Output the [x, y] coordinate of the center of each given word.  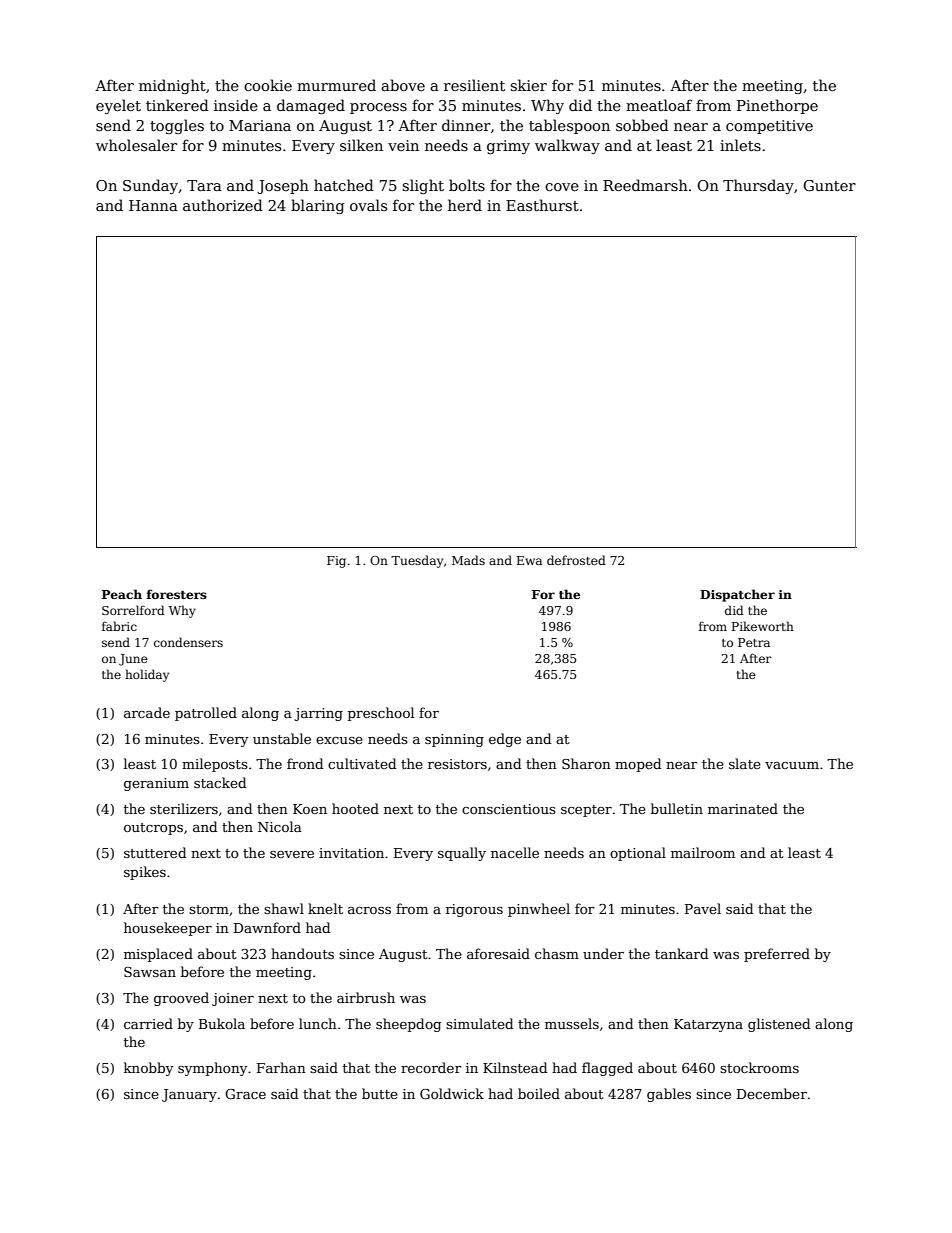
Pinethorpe [777, 106]
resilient [474, 85]
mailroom [703, 852]
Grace [245, 1094]
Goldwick [452, 1093]
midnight [172, 86]
